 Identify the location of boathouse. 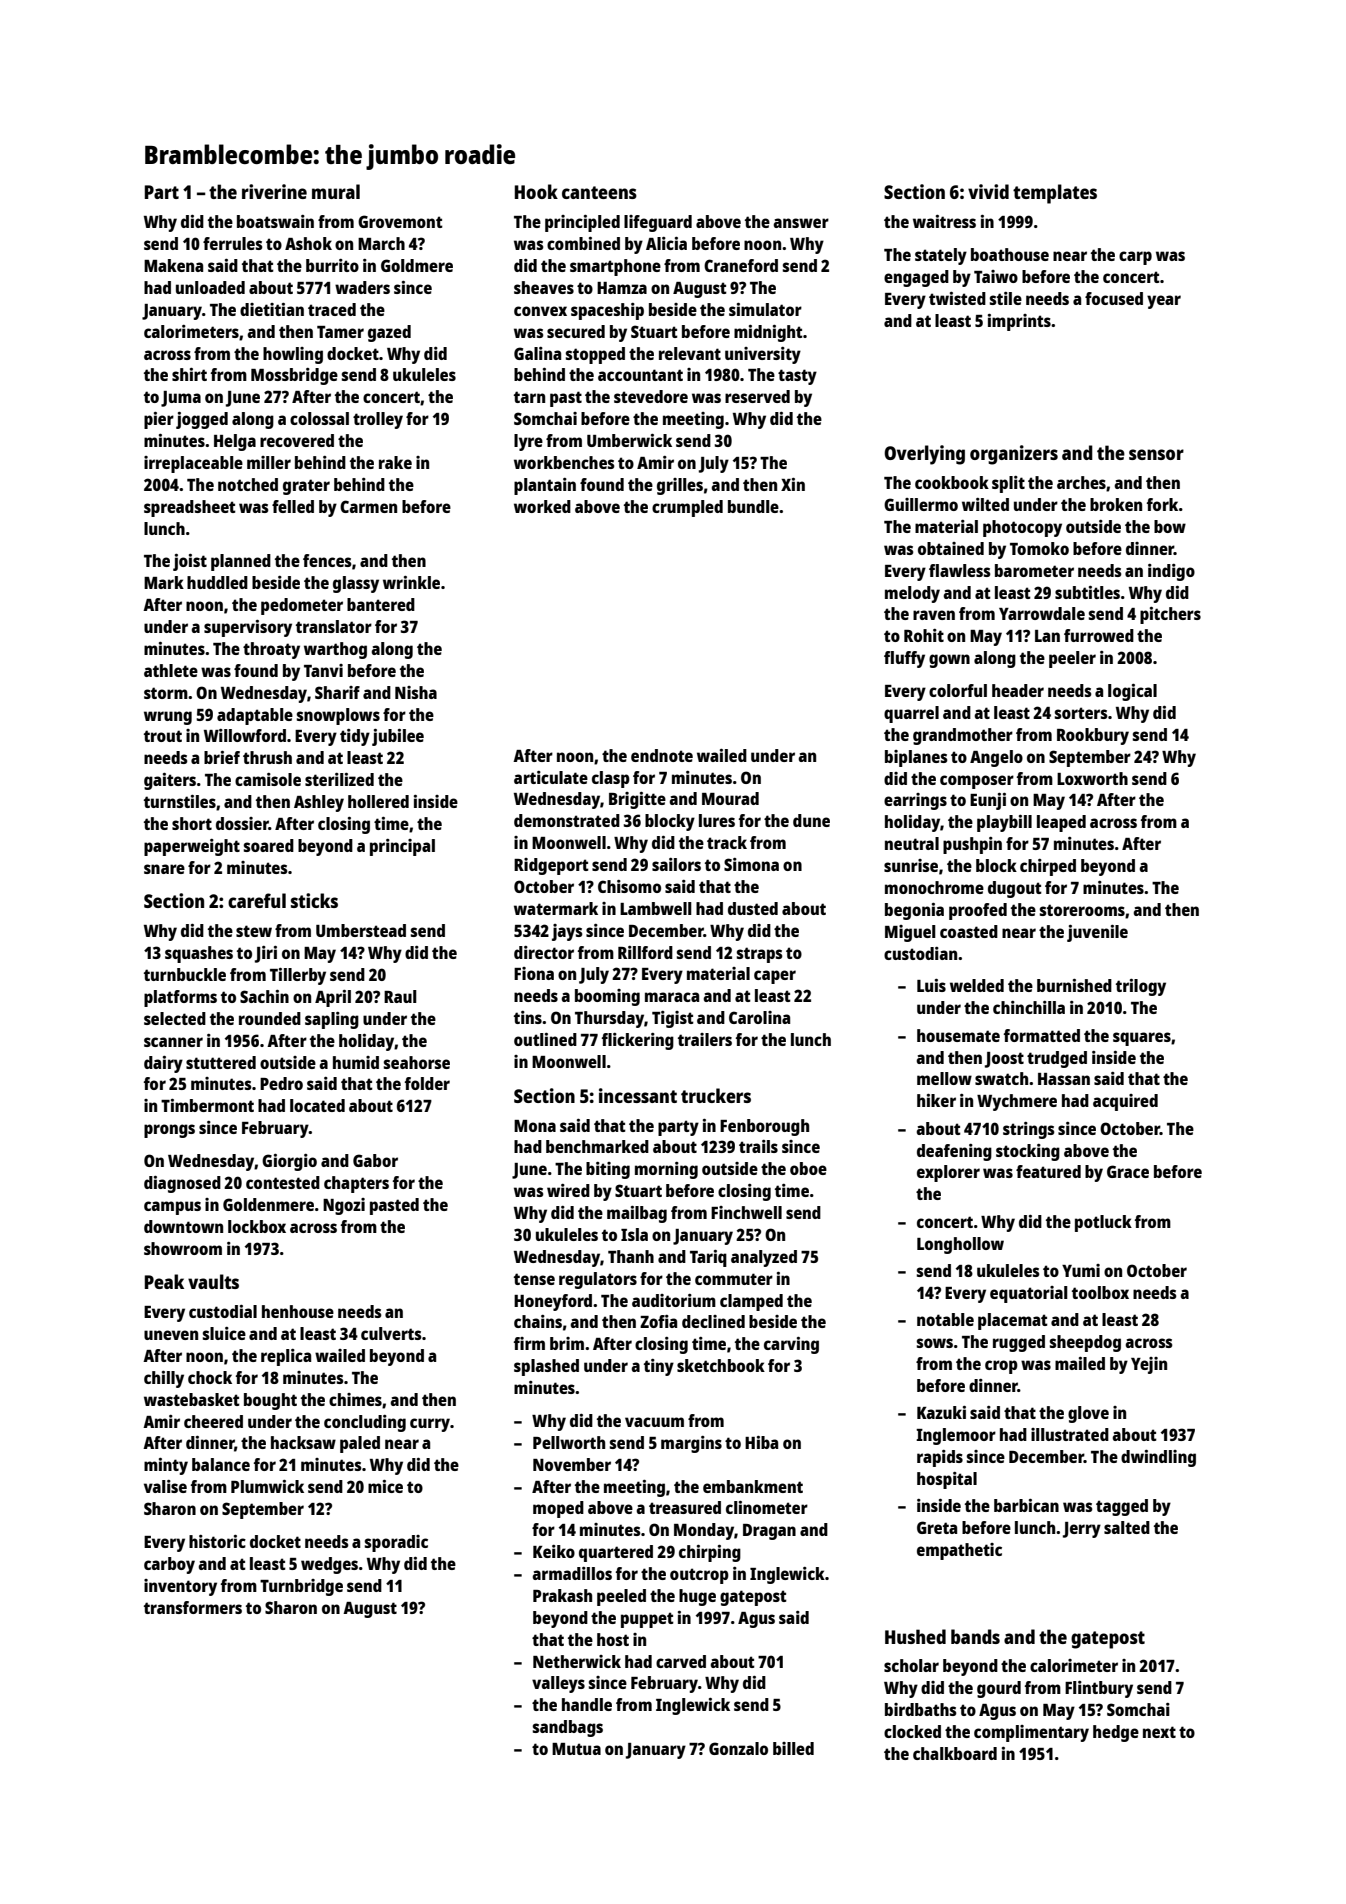
(1010, 254).
